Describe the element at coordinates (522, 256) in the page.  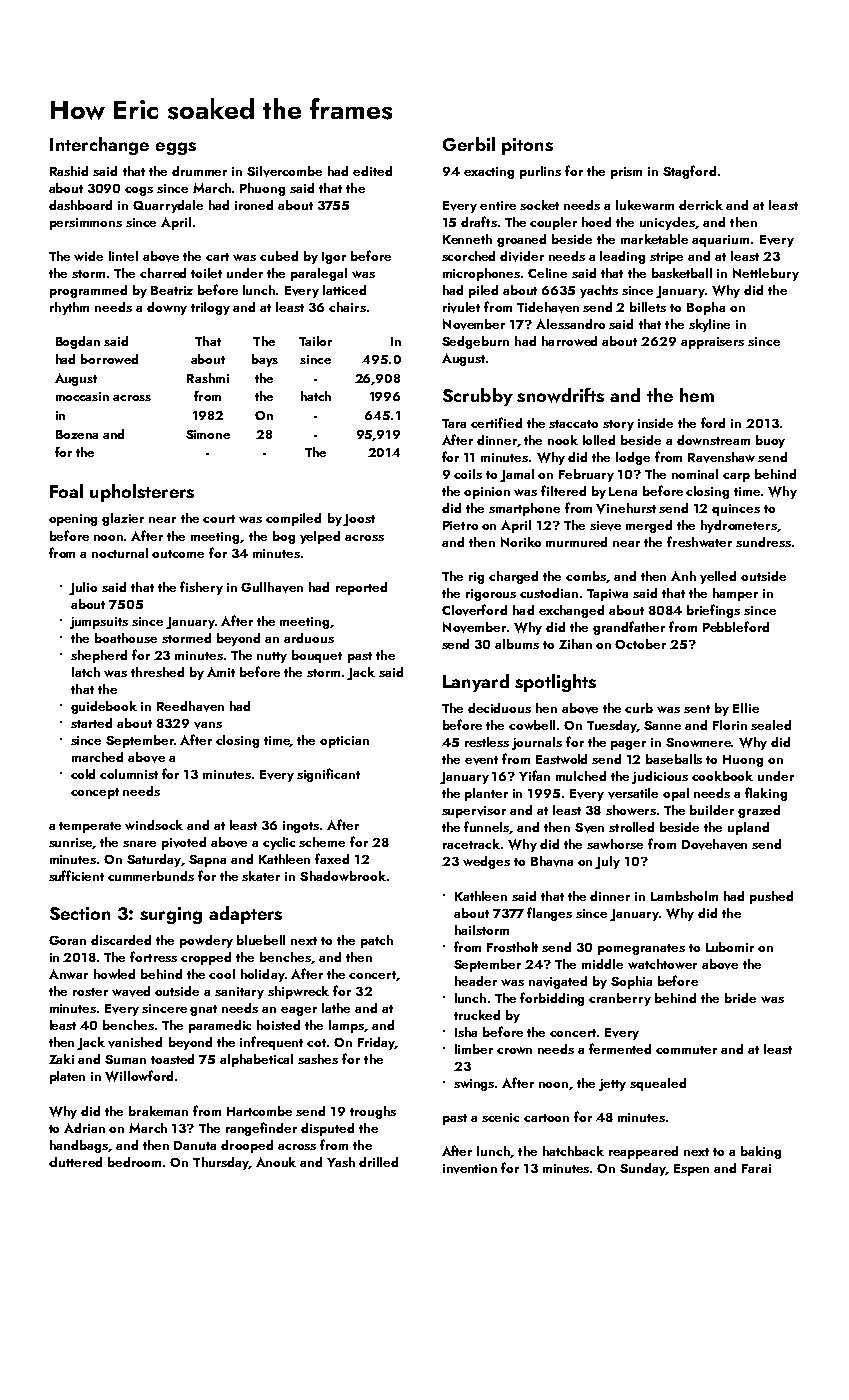
I see `divider` at that location.
